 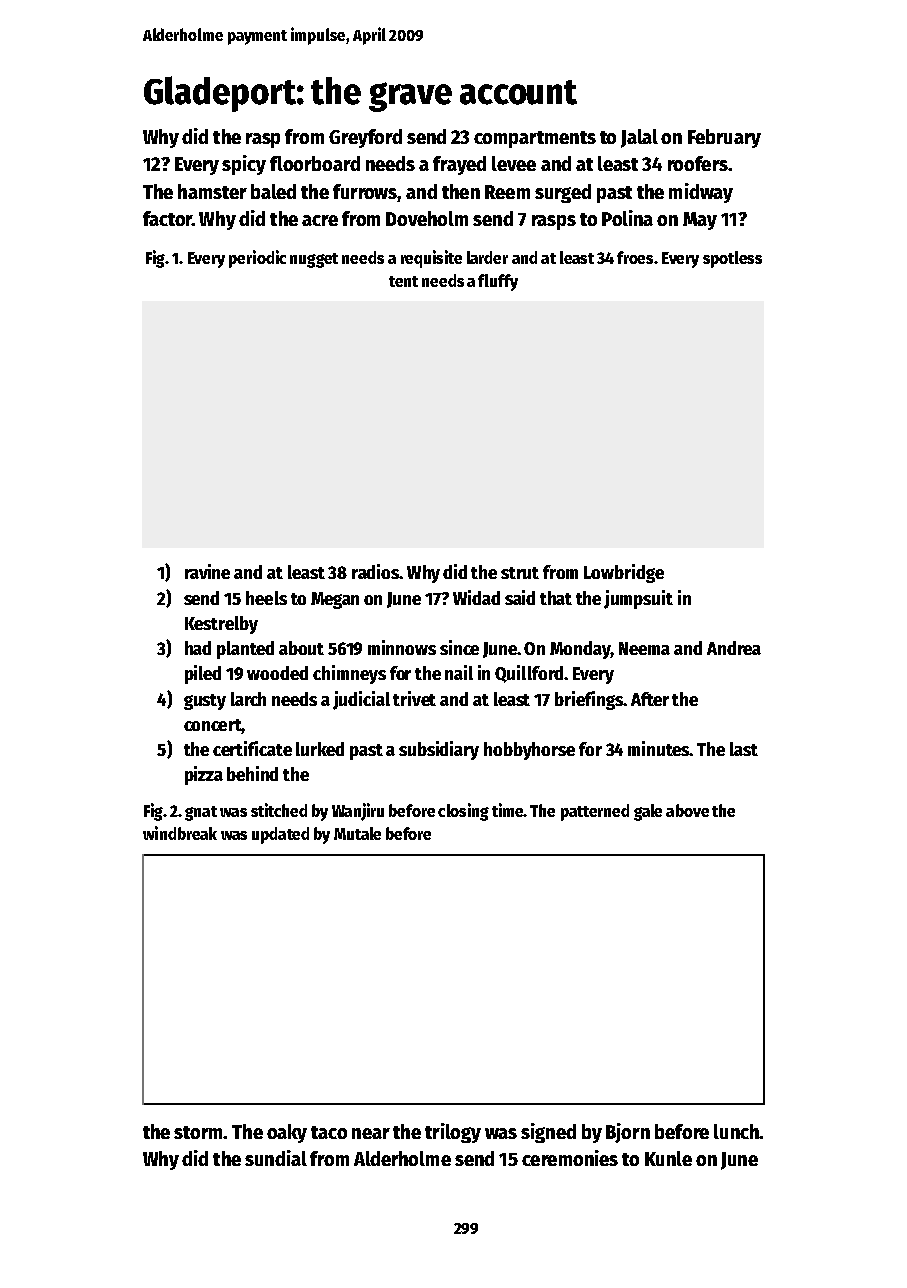 I want to click on near, so click(x=371, y=1133).
